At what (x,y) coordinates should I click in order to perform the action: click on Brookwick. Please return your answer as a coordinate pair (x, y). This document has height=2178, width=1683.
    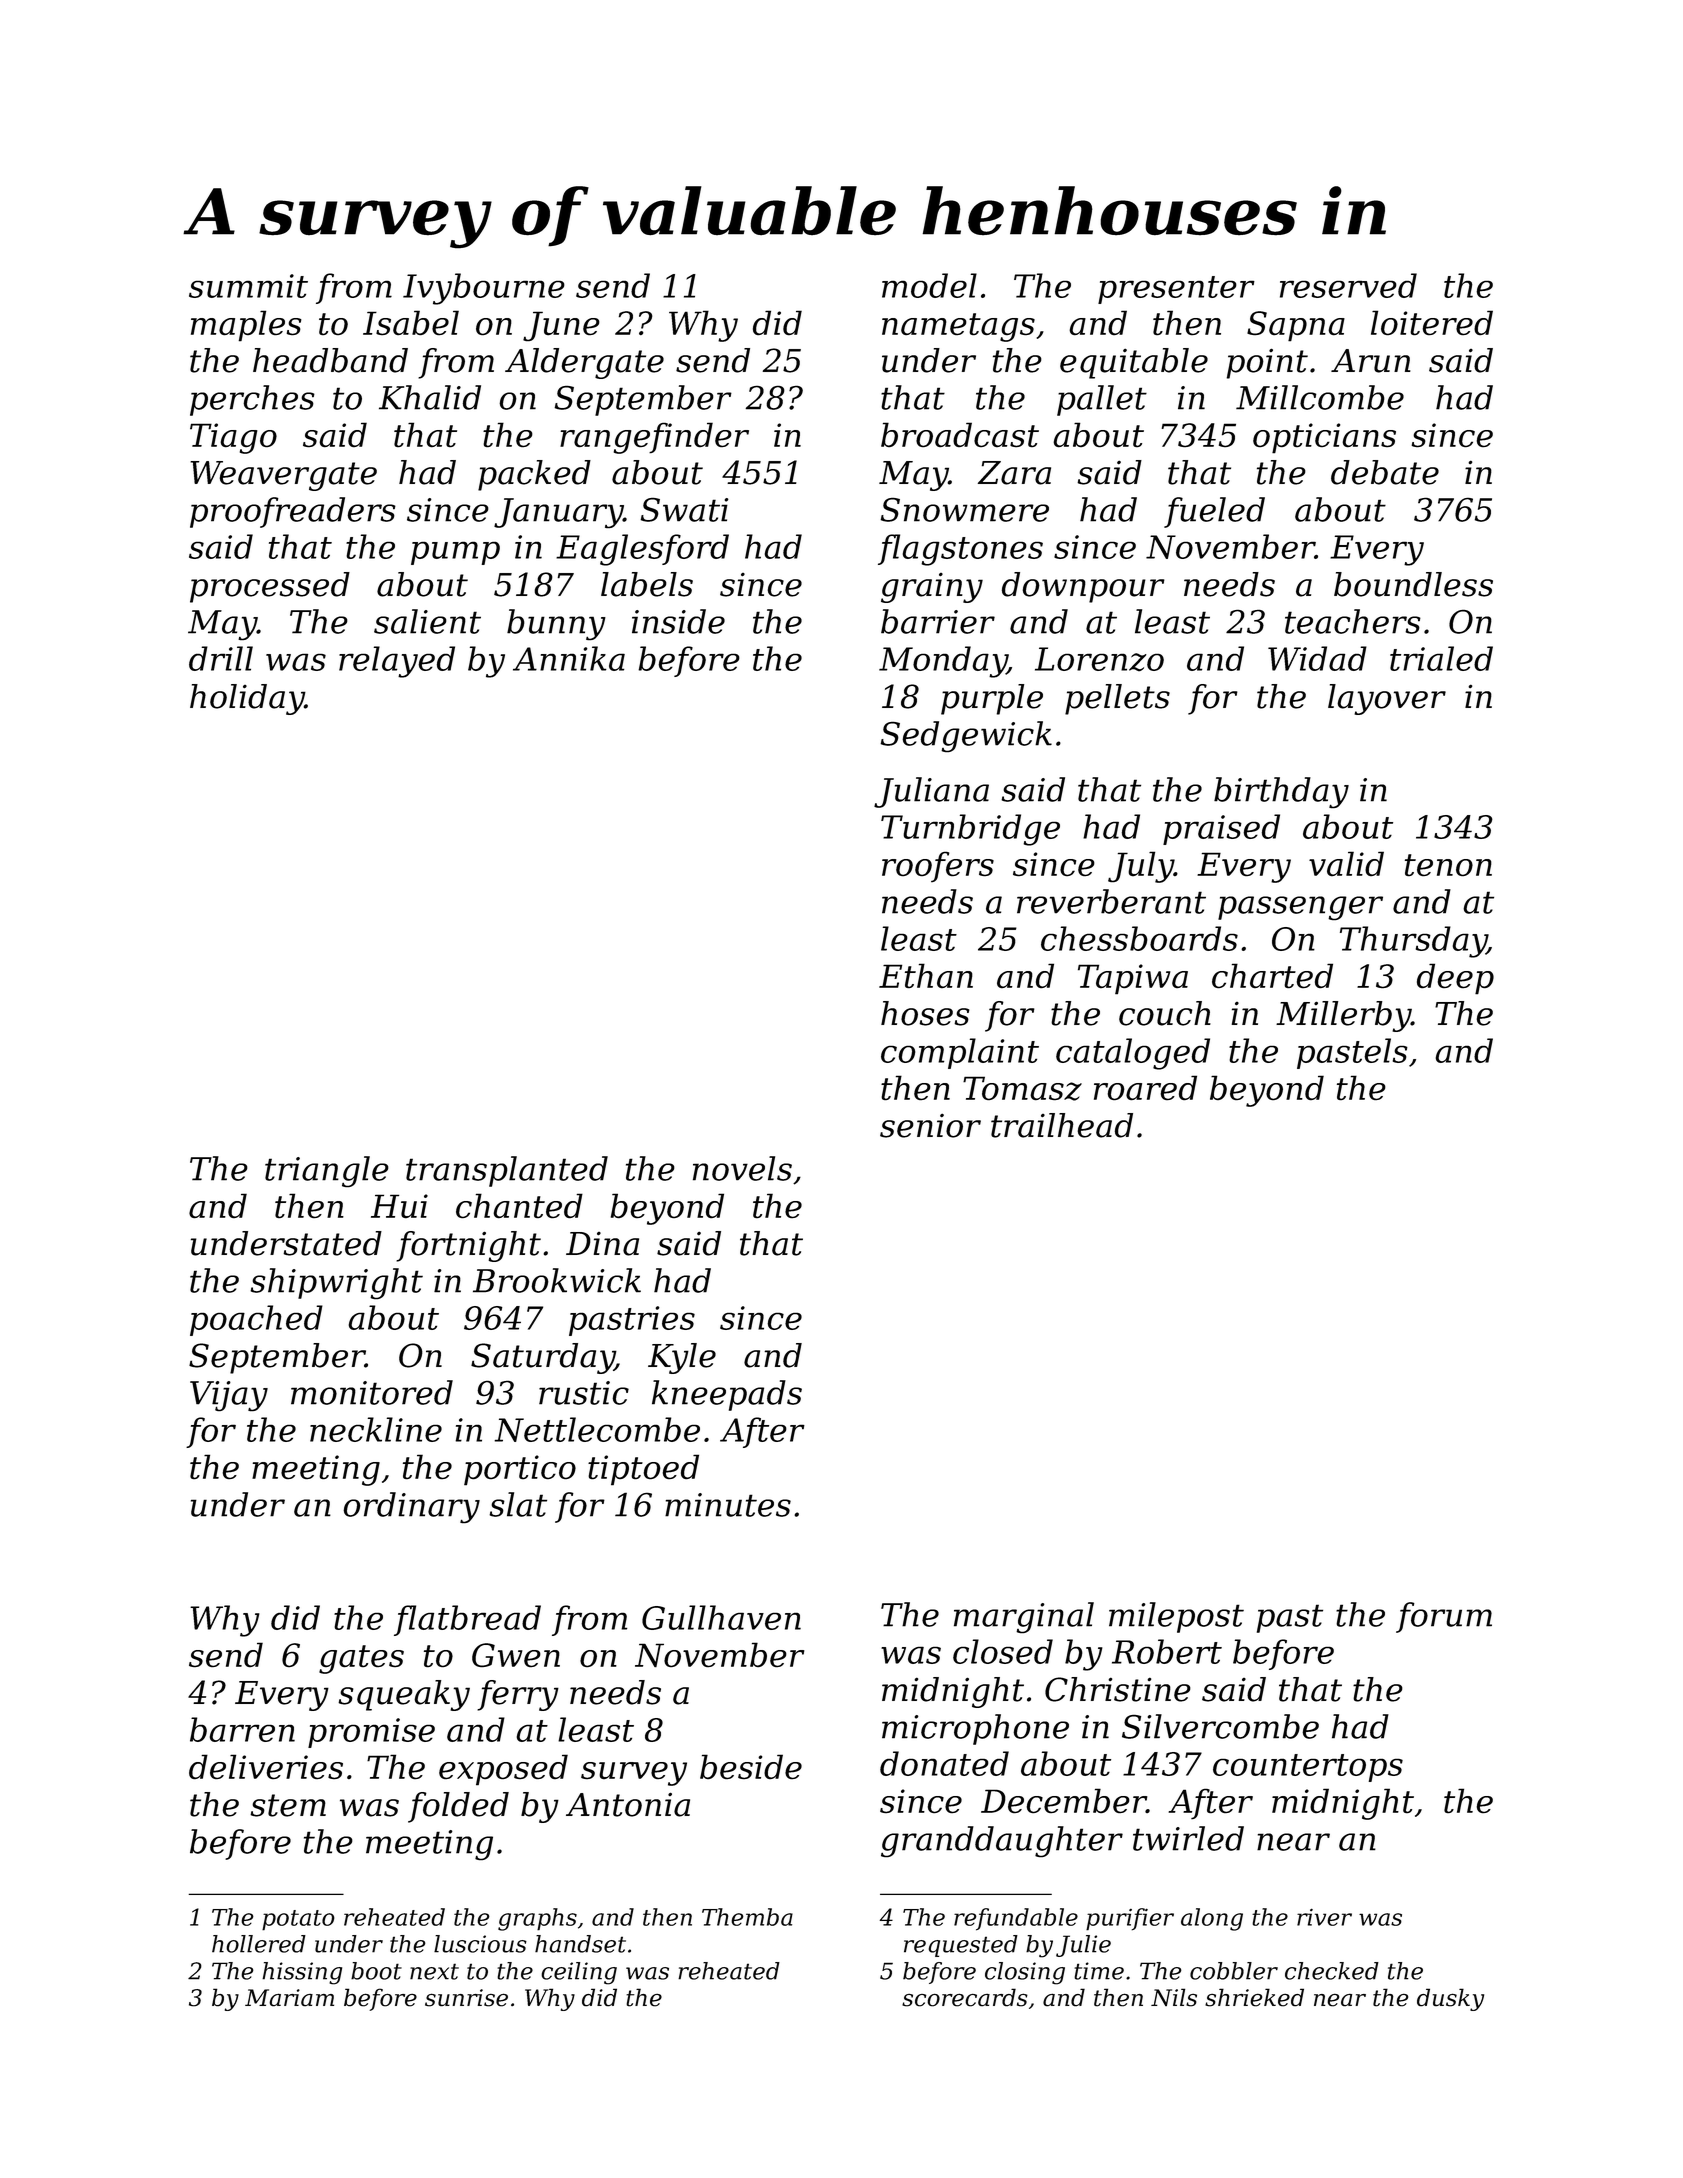
    Looking at the image, I should click on (557, 1280).
